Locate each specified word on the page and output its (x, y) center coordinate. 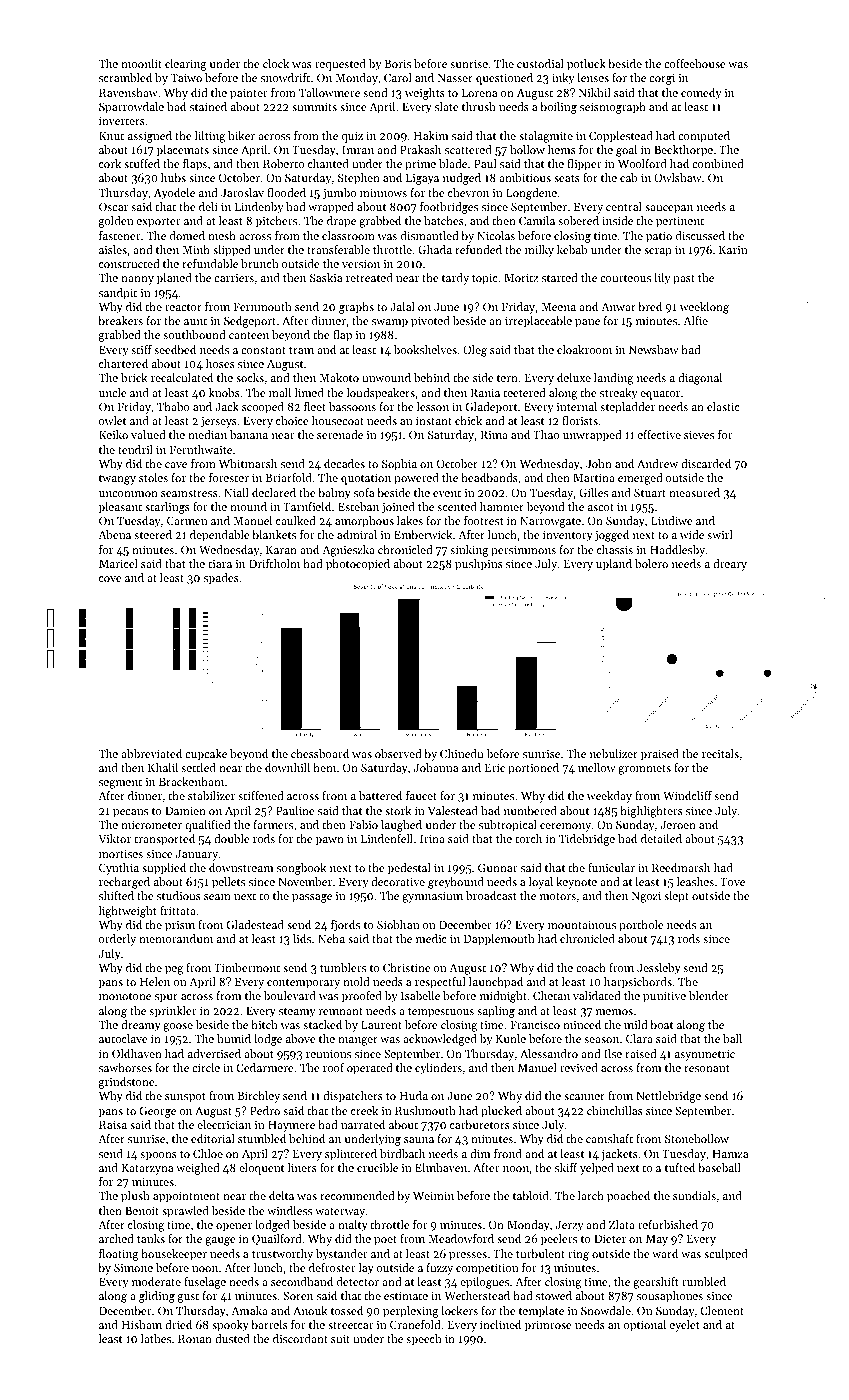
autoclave (123, 1038)
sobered (578, 220)
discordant (300, 1338)
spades (221, 579)
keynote (576, 883)
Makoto (339, 377)
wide (692, 534)
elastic (723, 406)
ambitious (525, 177)
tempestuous (441, 1013)
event (447, 493)
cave (176, 465)
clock (276, 63)
